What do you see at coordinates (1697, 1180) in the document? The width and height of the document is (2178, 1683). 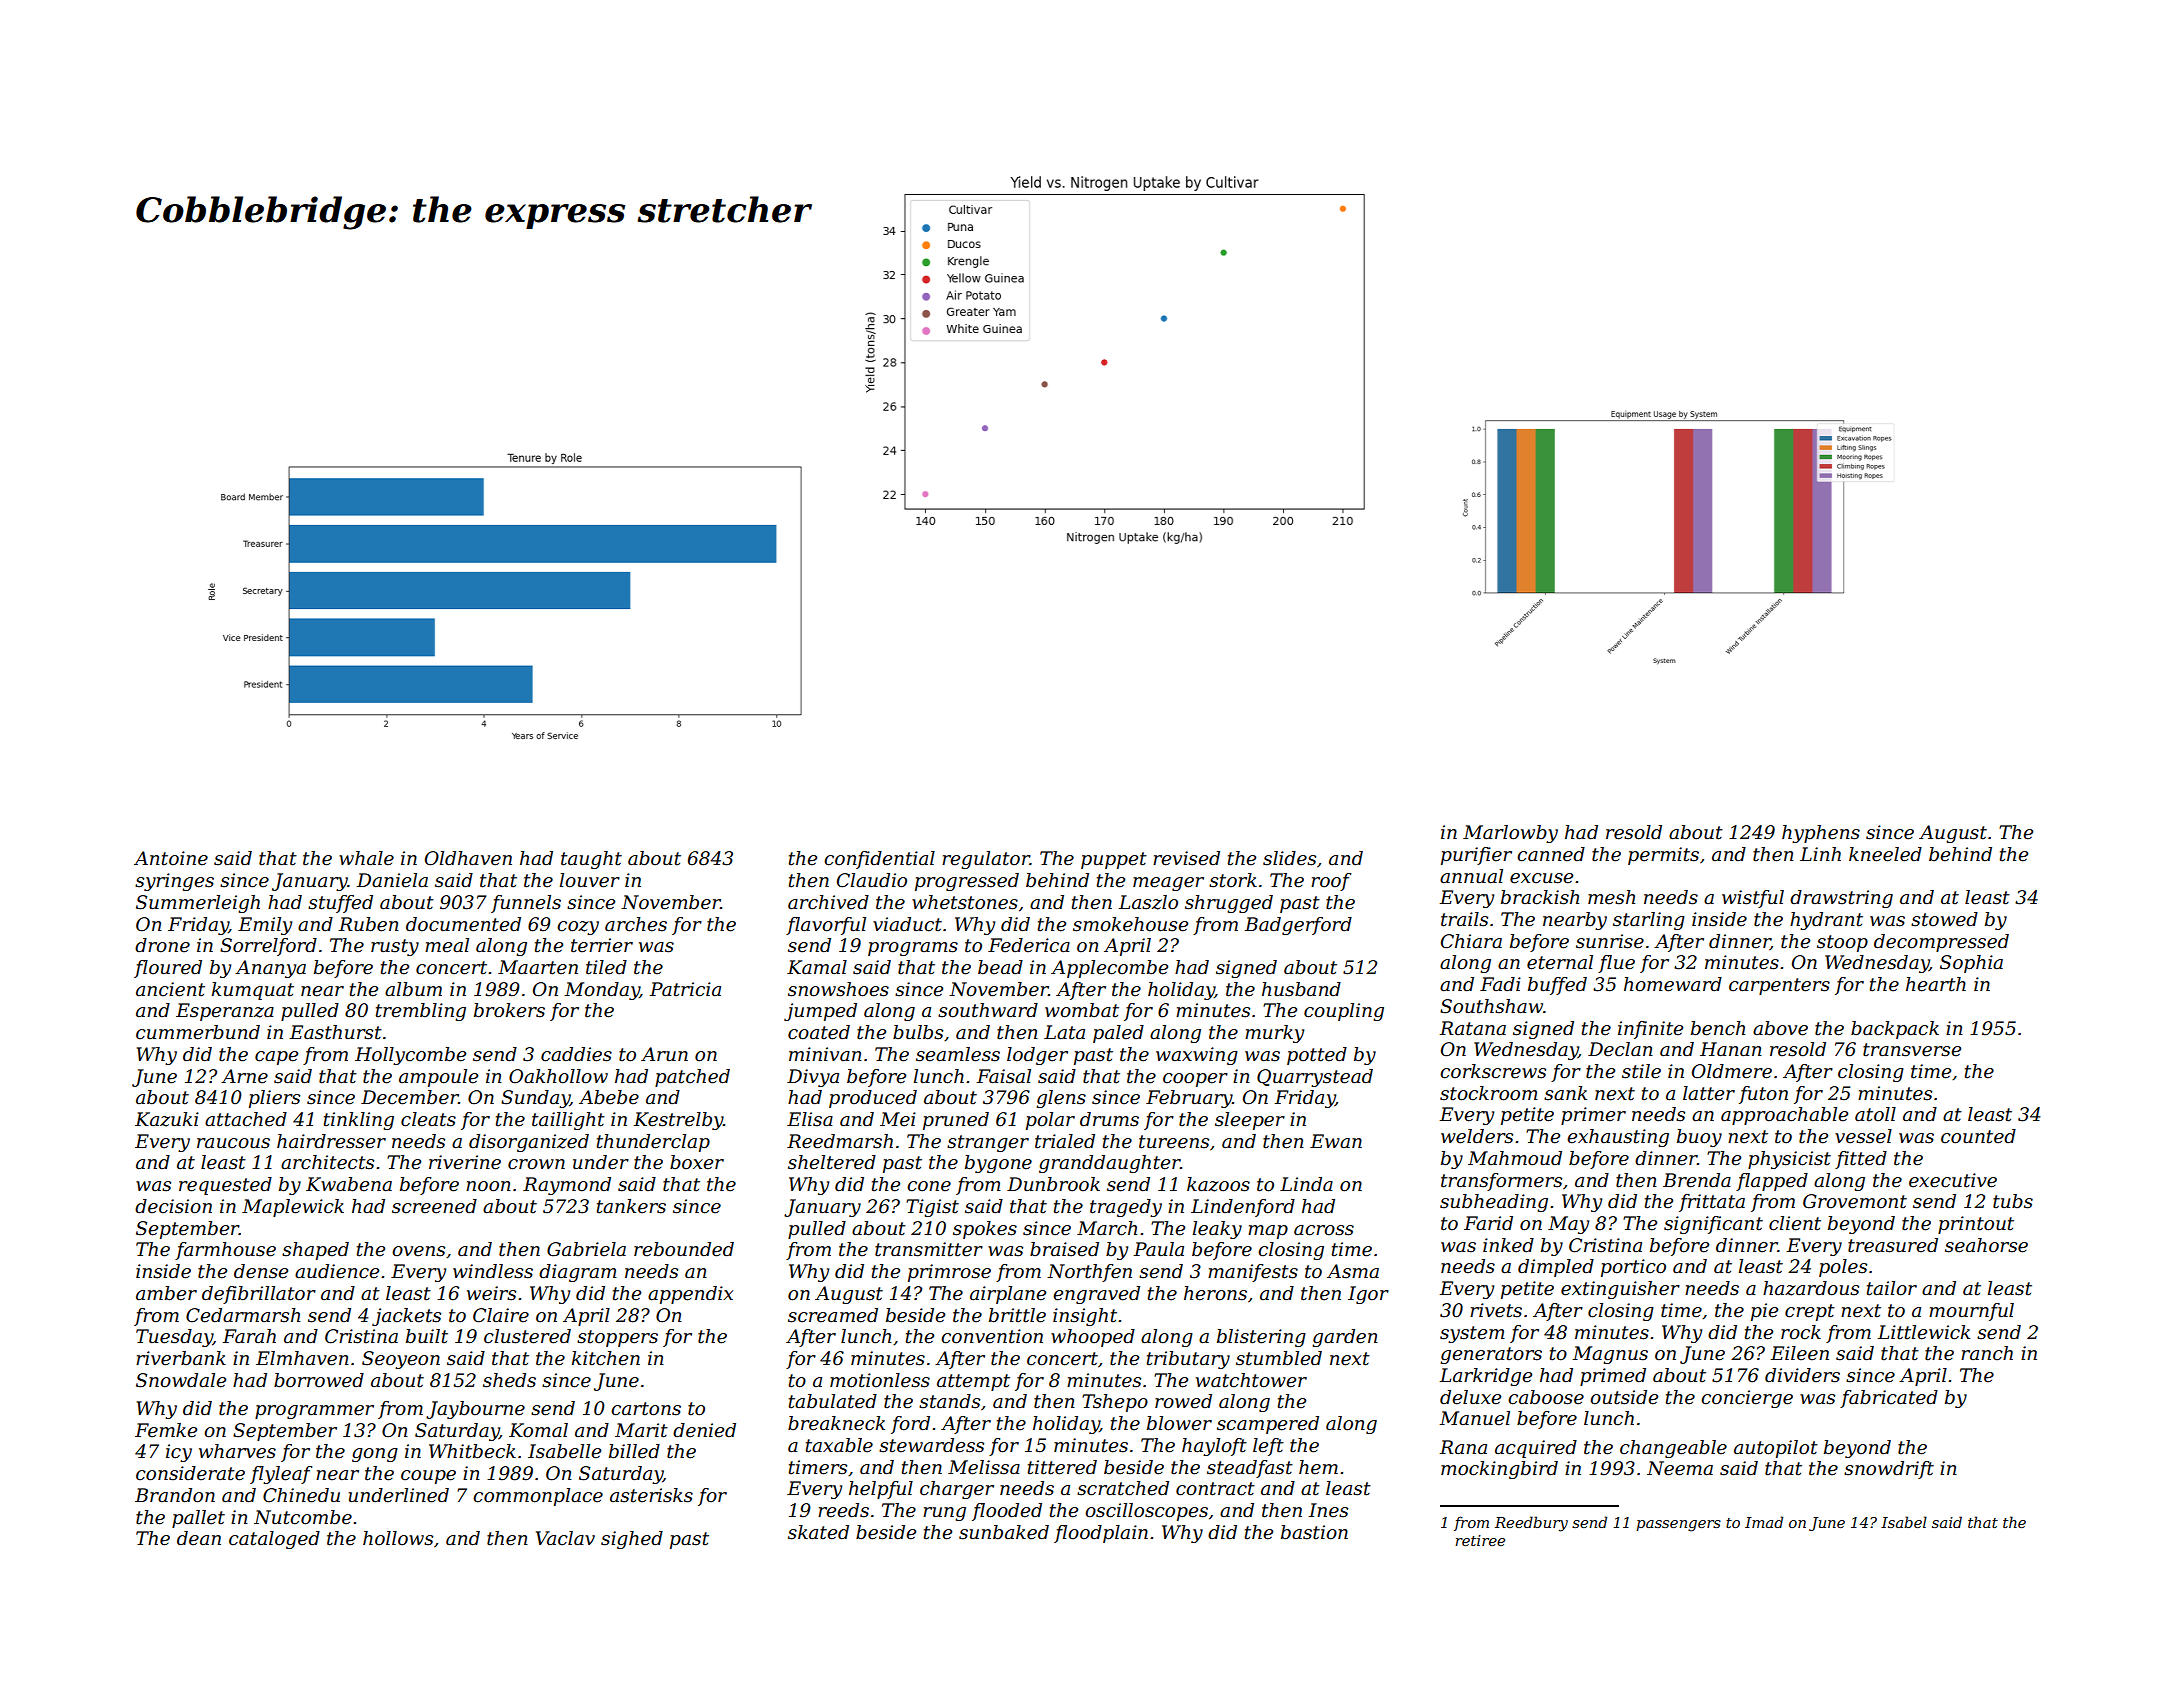 I see `Brenda` at bounding box center [1697, 1180].
